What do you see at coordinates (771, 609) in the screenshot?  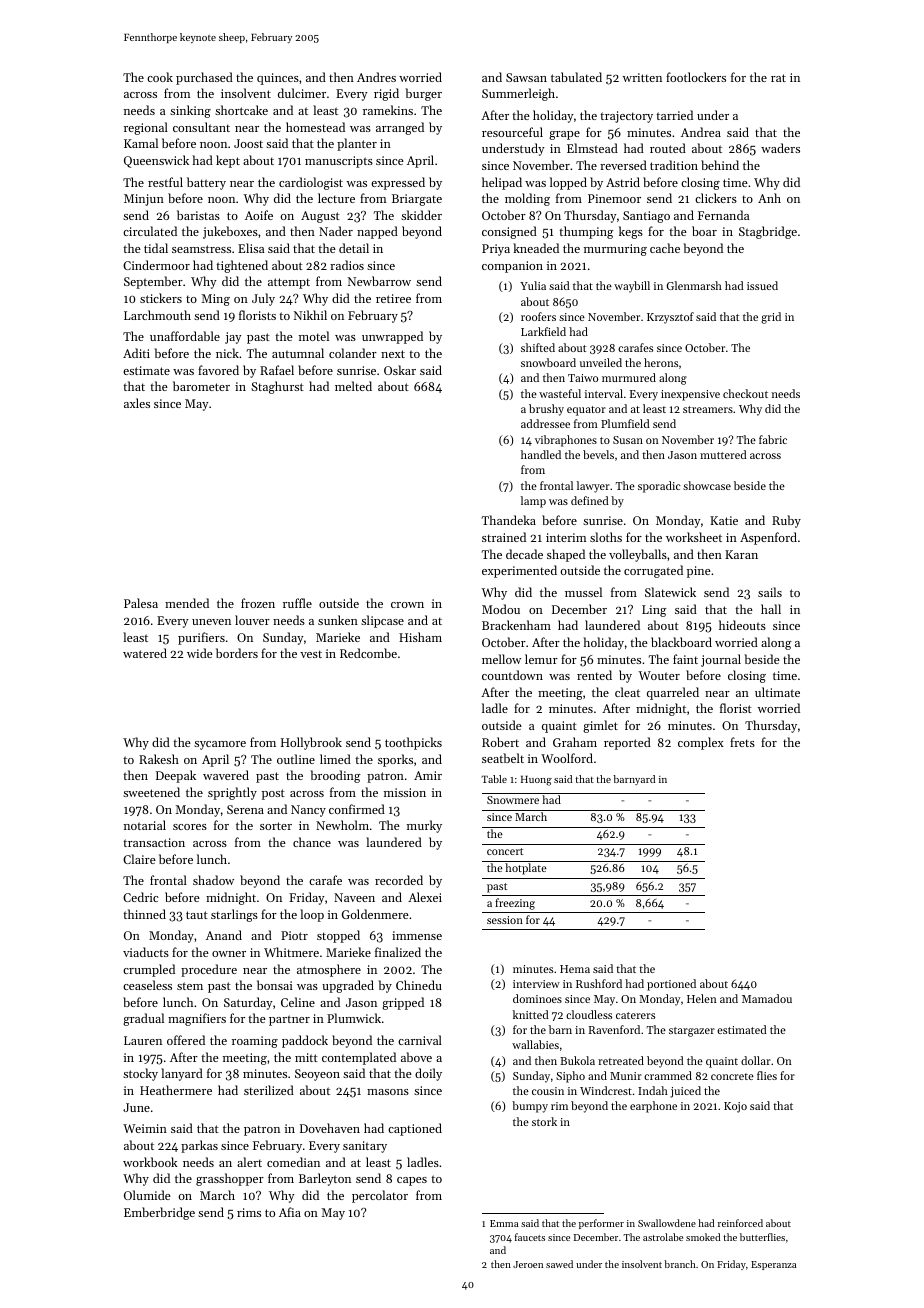 I see `hall` at bounding box center [771, 609].
